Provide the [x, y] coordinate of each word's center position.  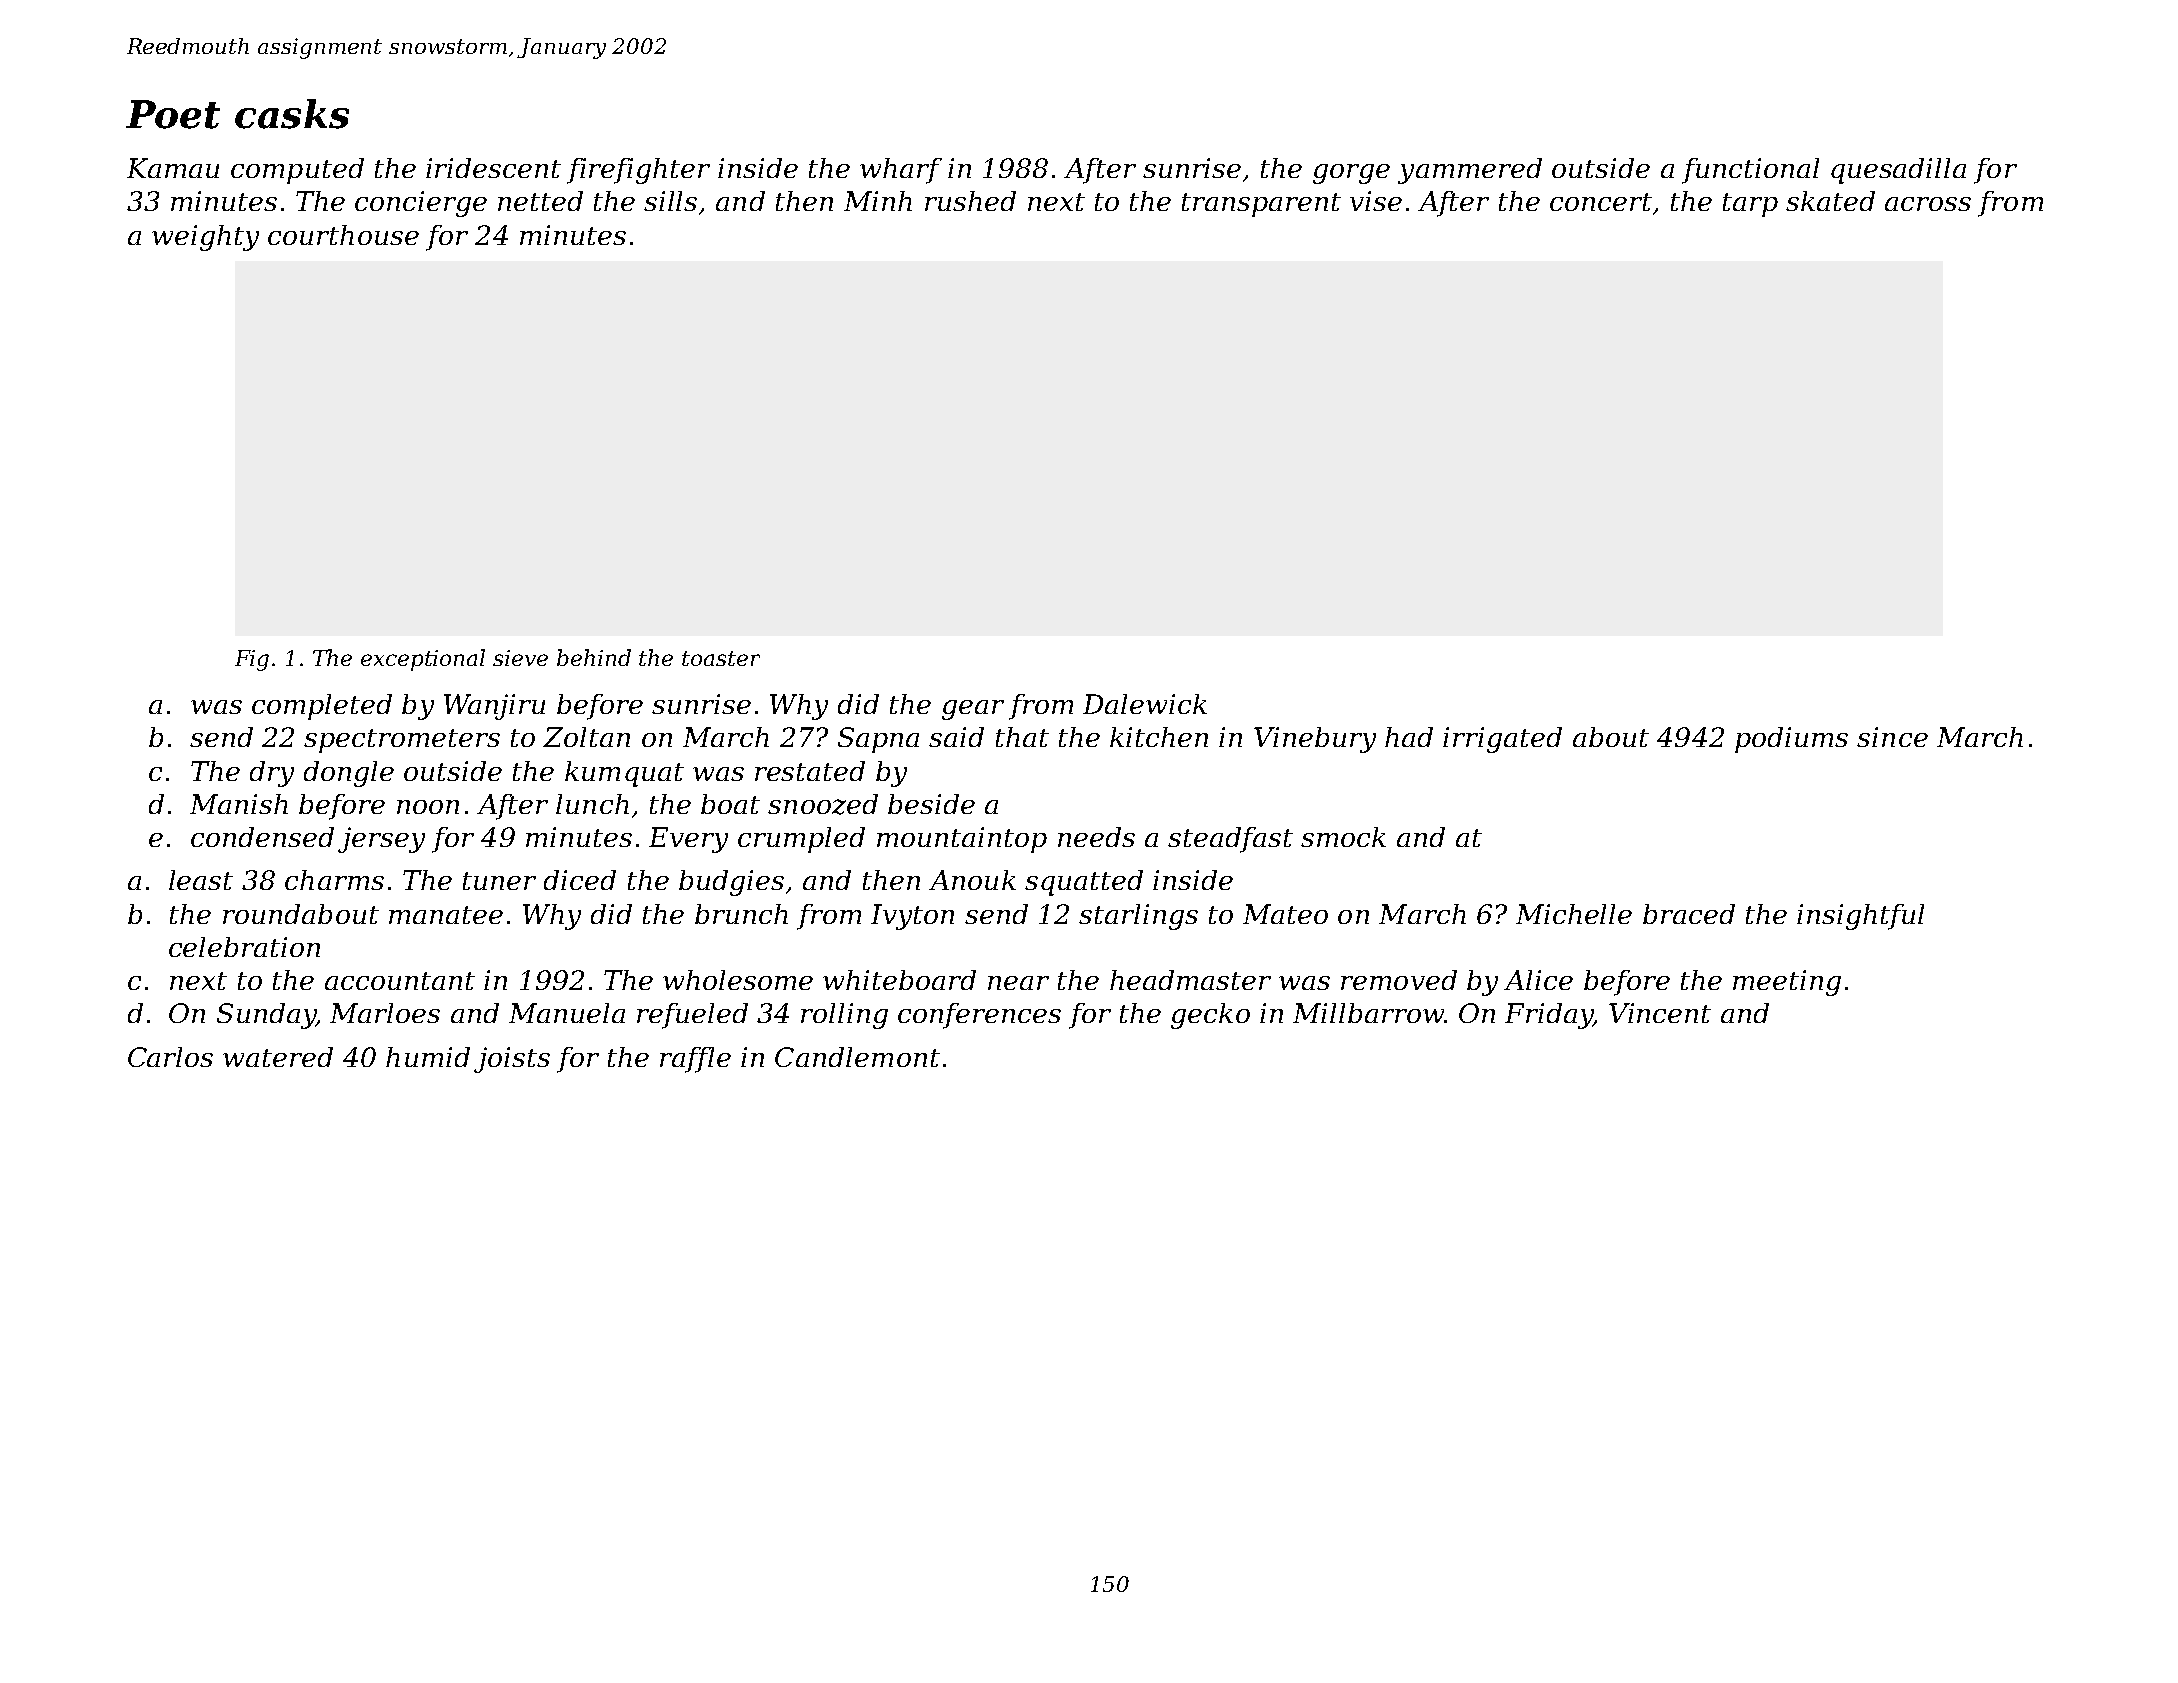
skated [1830, 201]
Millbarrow [1368, 1013]
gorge [1351, 174]
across [1928, 204]
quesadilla [1898, 171]
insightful [1860, 917]
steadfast [1230, 840]
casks [292, 114]
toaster [721, 658]
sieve [520, 658]
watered [278, 1057]
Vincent [1660, 1013]
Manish [239, 804]
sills [670, 201]
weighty [205, 238]
